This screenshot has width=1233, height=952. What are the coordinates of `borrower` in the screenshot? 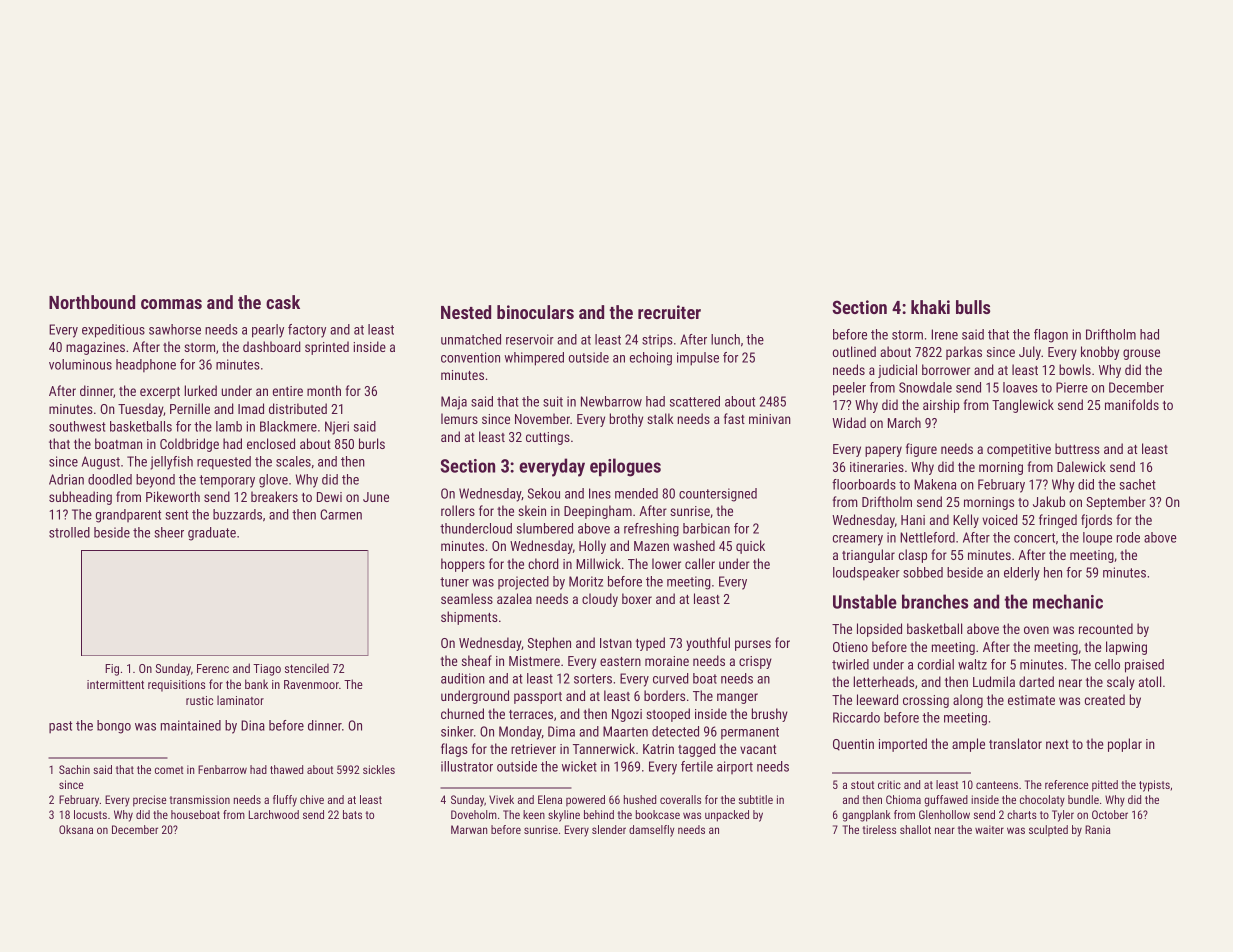 It's located at (946, 369).
